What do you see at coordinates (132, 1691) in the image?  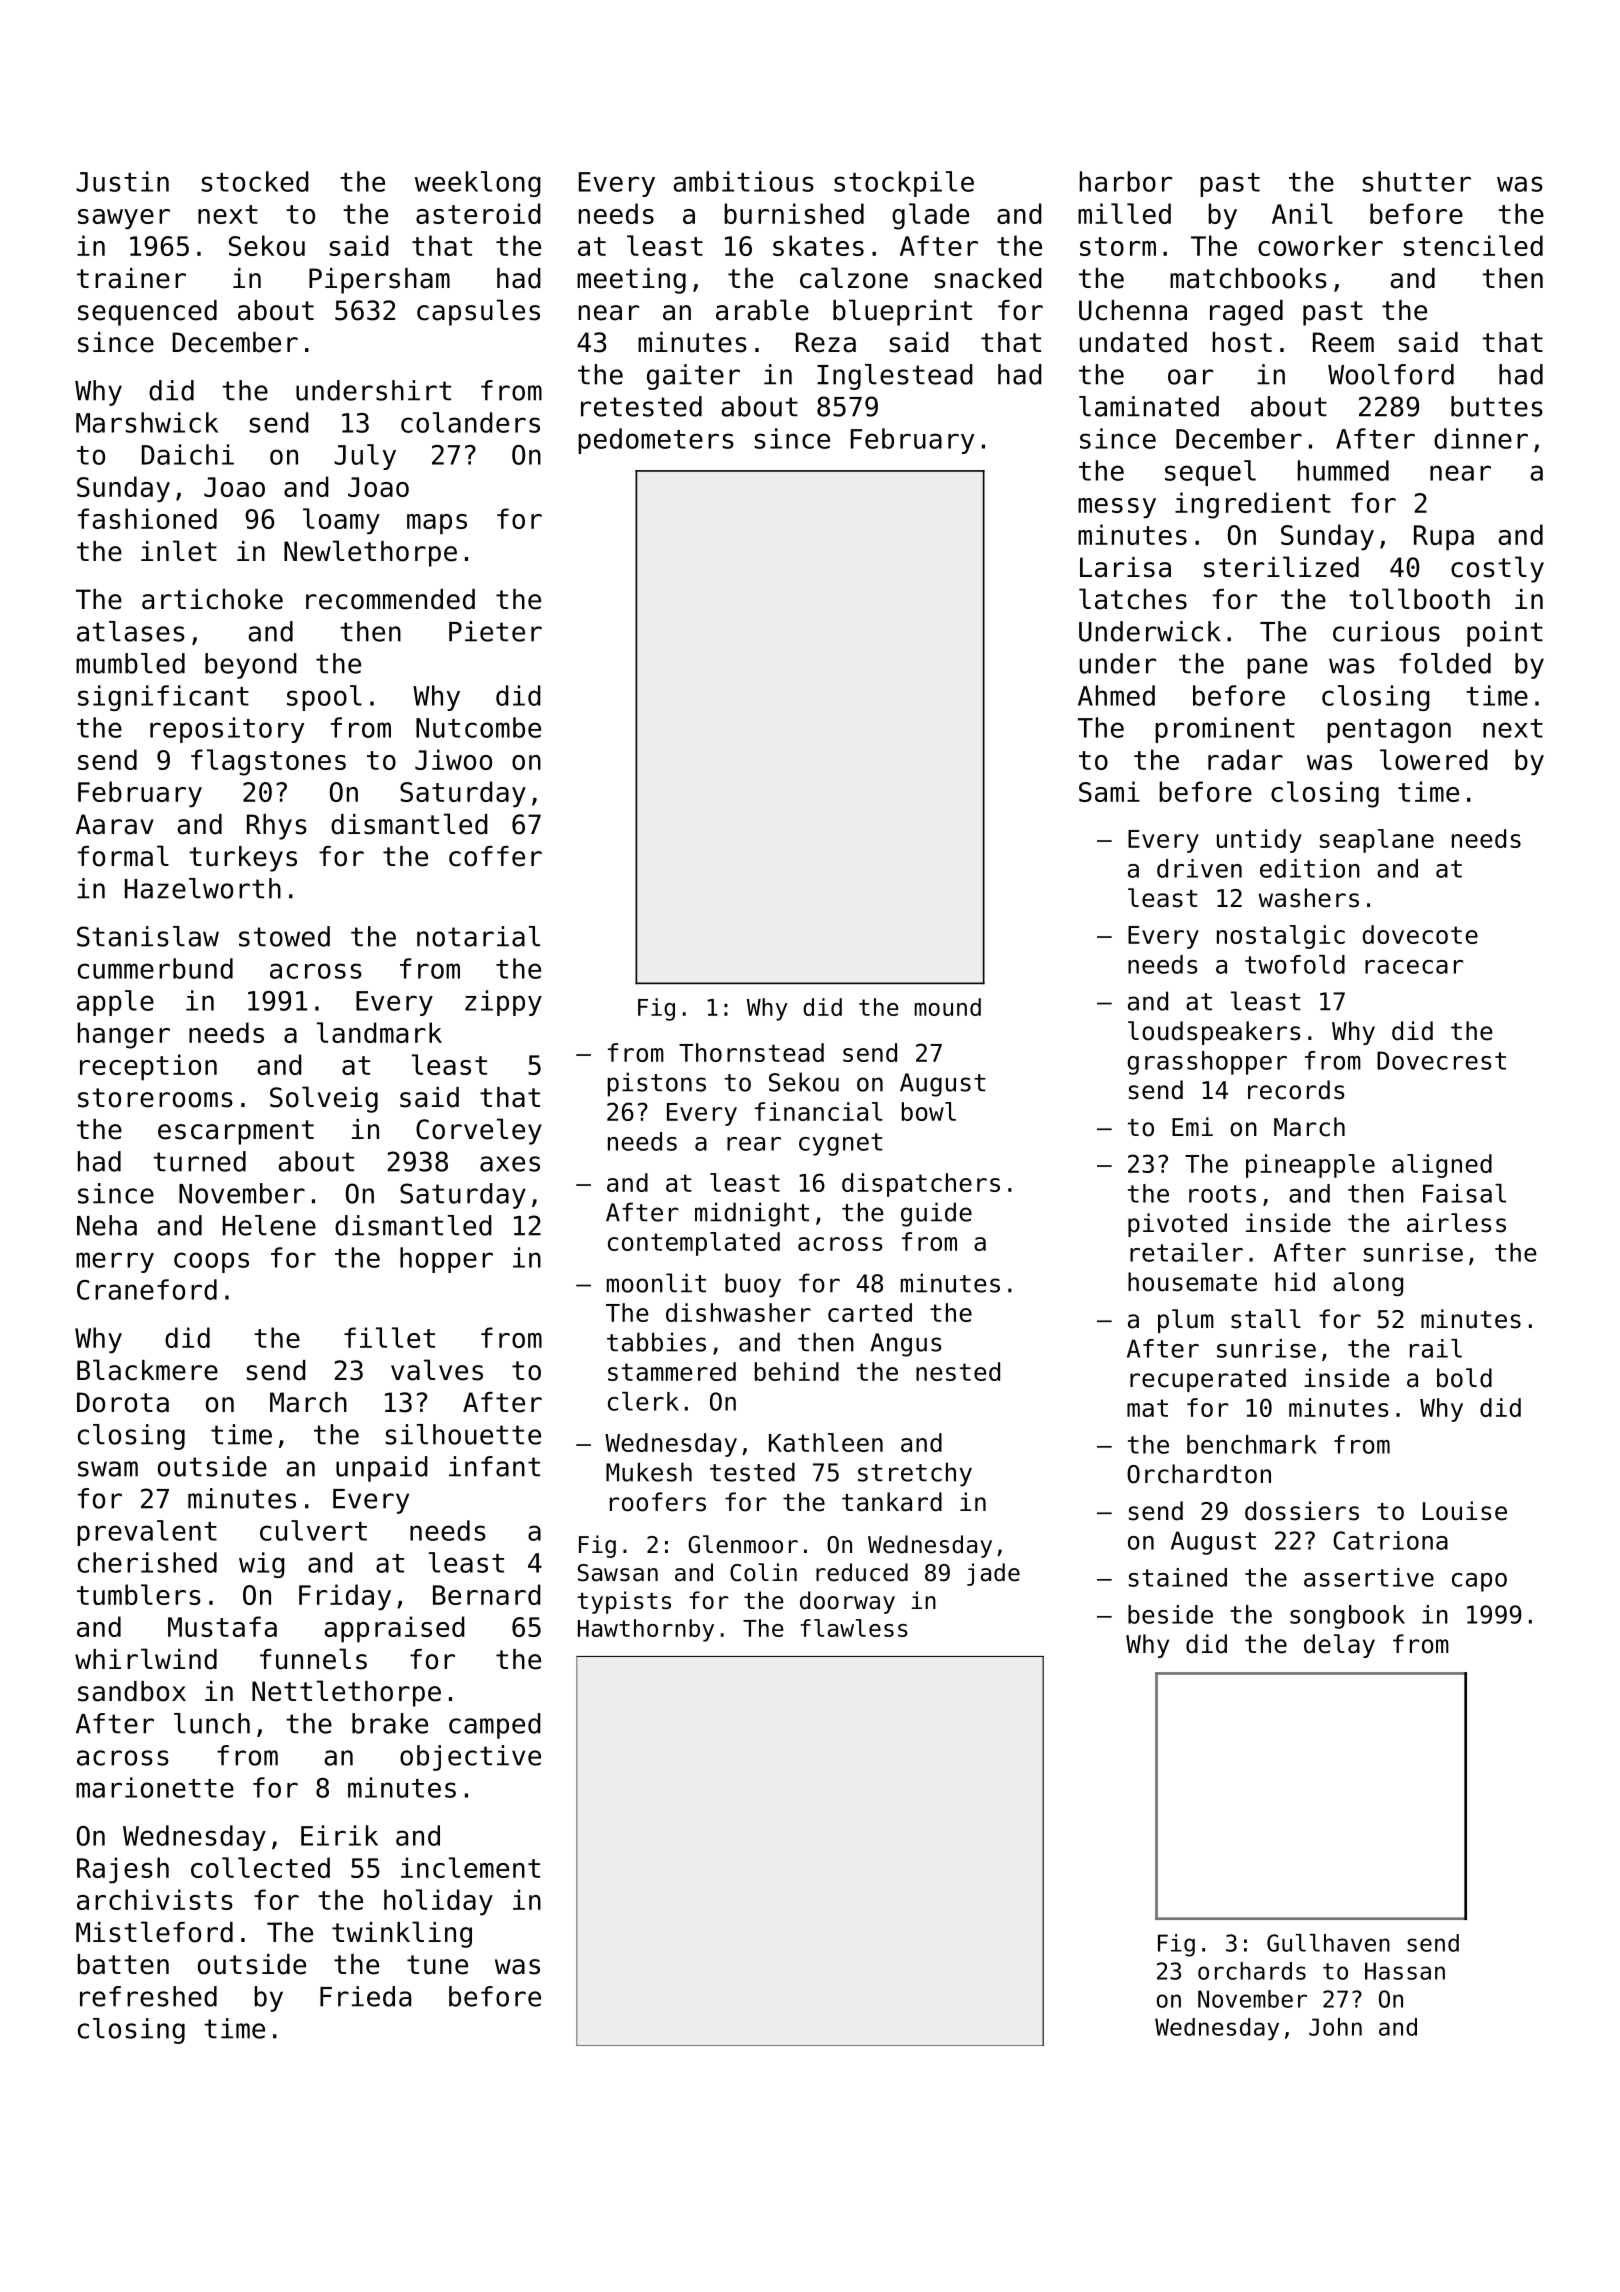 I see `sandbox` at bounding box center [132, 1691].
